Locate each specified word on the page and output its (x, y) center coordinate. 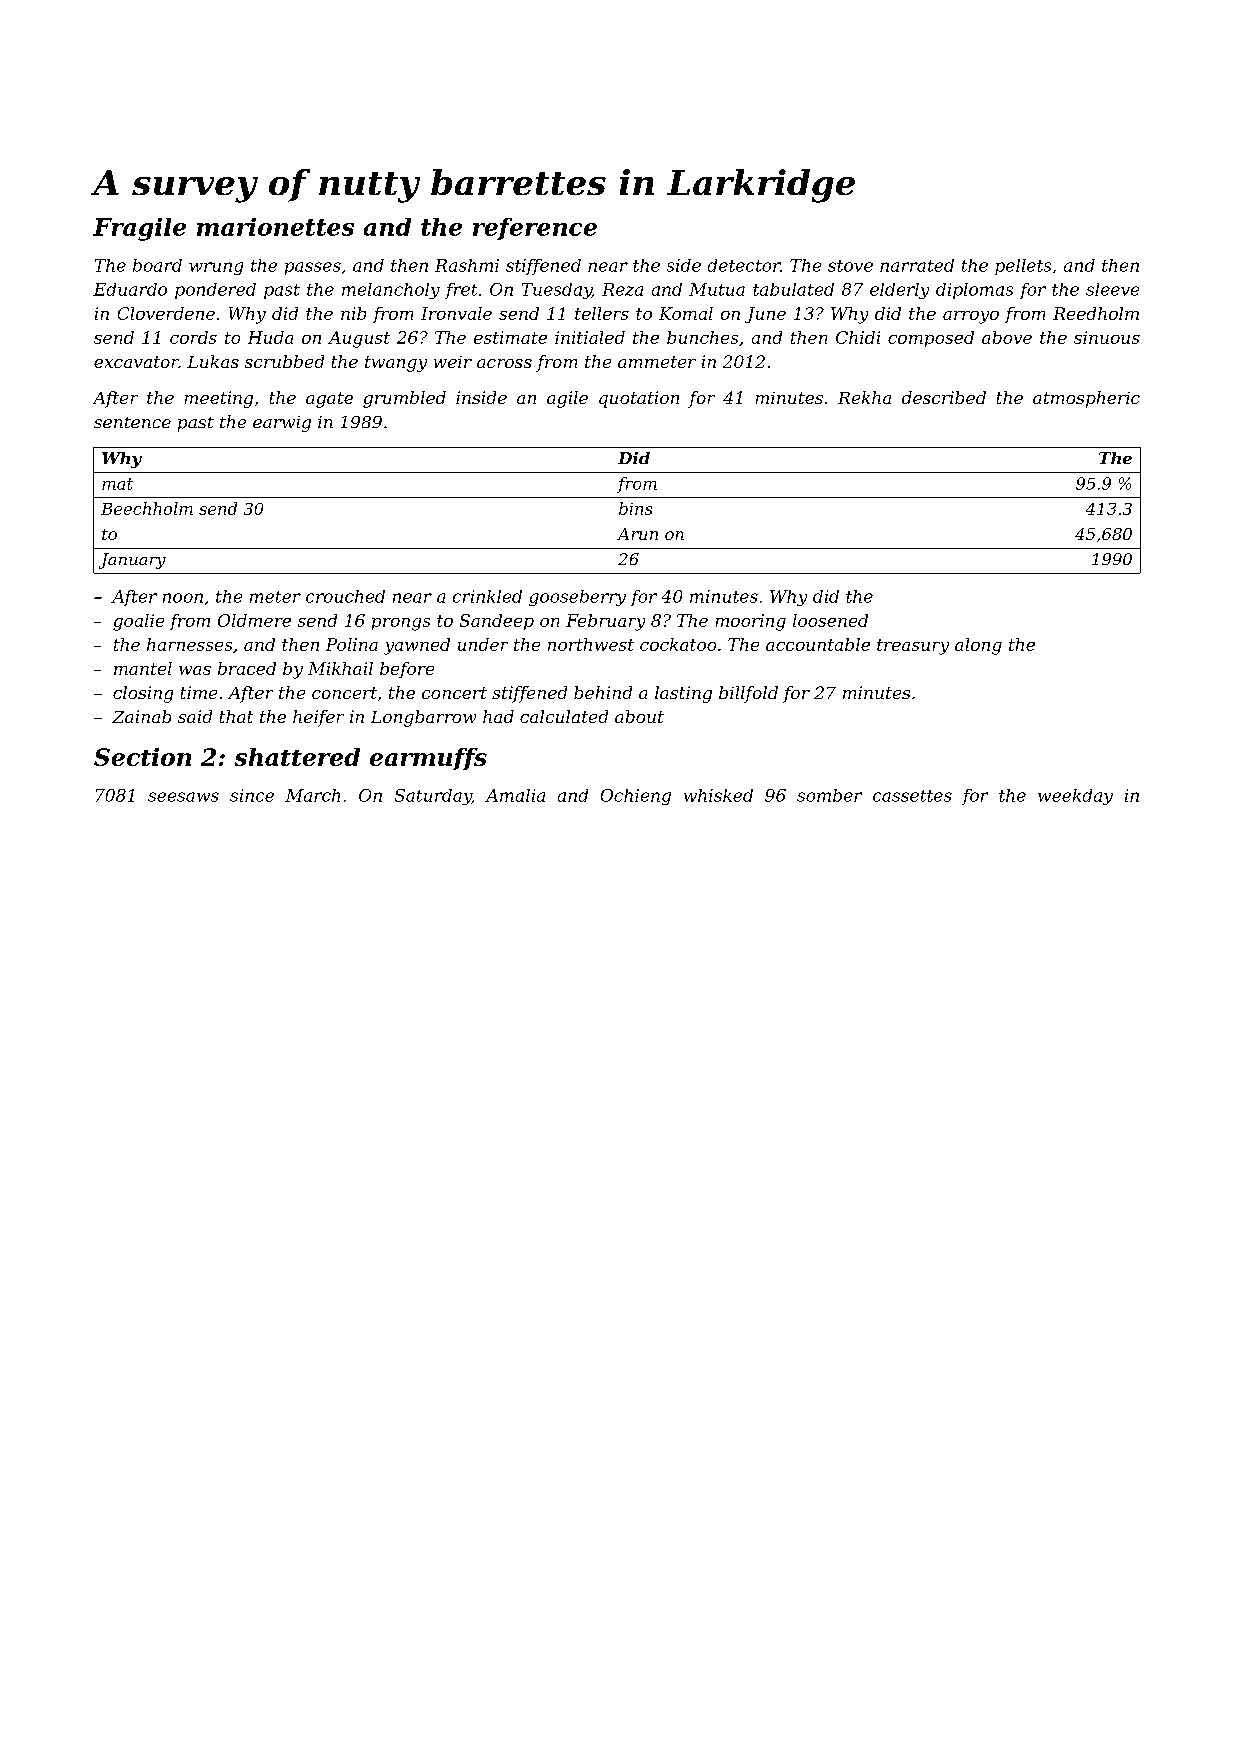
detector (744, 265)
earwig (282, 424)
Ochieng (636, 797)
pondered (215, 291)
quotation (639, 399)
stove (850, 266)
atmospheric (1086, 399)
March (312, 795)
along (978, 646)
